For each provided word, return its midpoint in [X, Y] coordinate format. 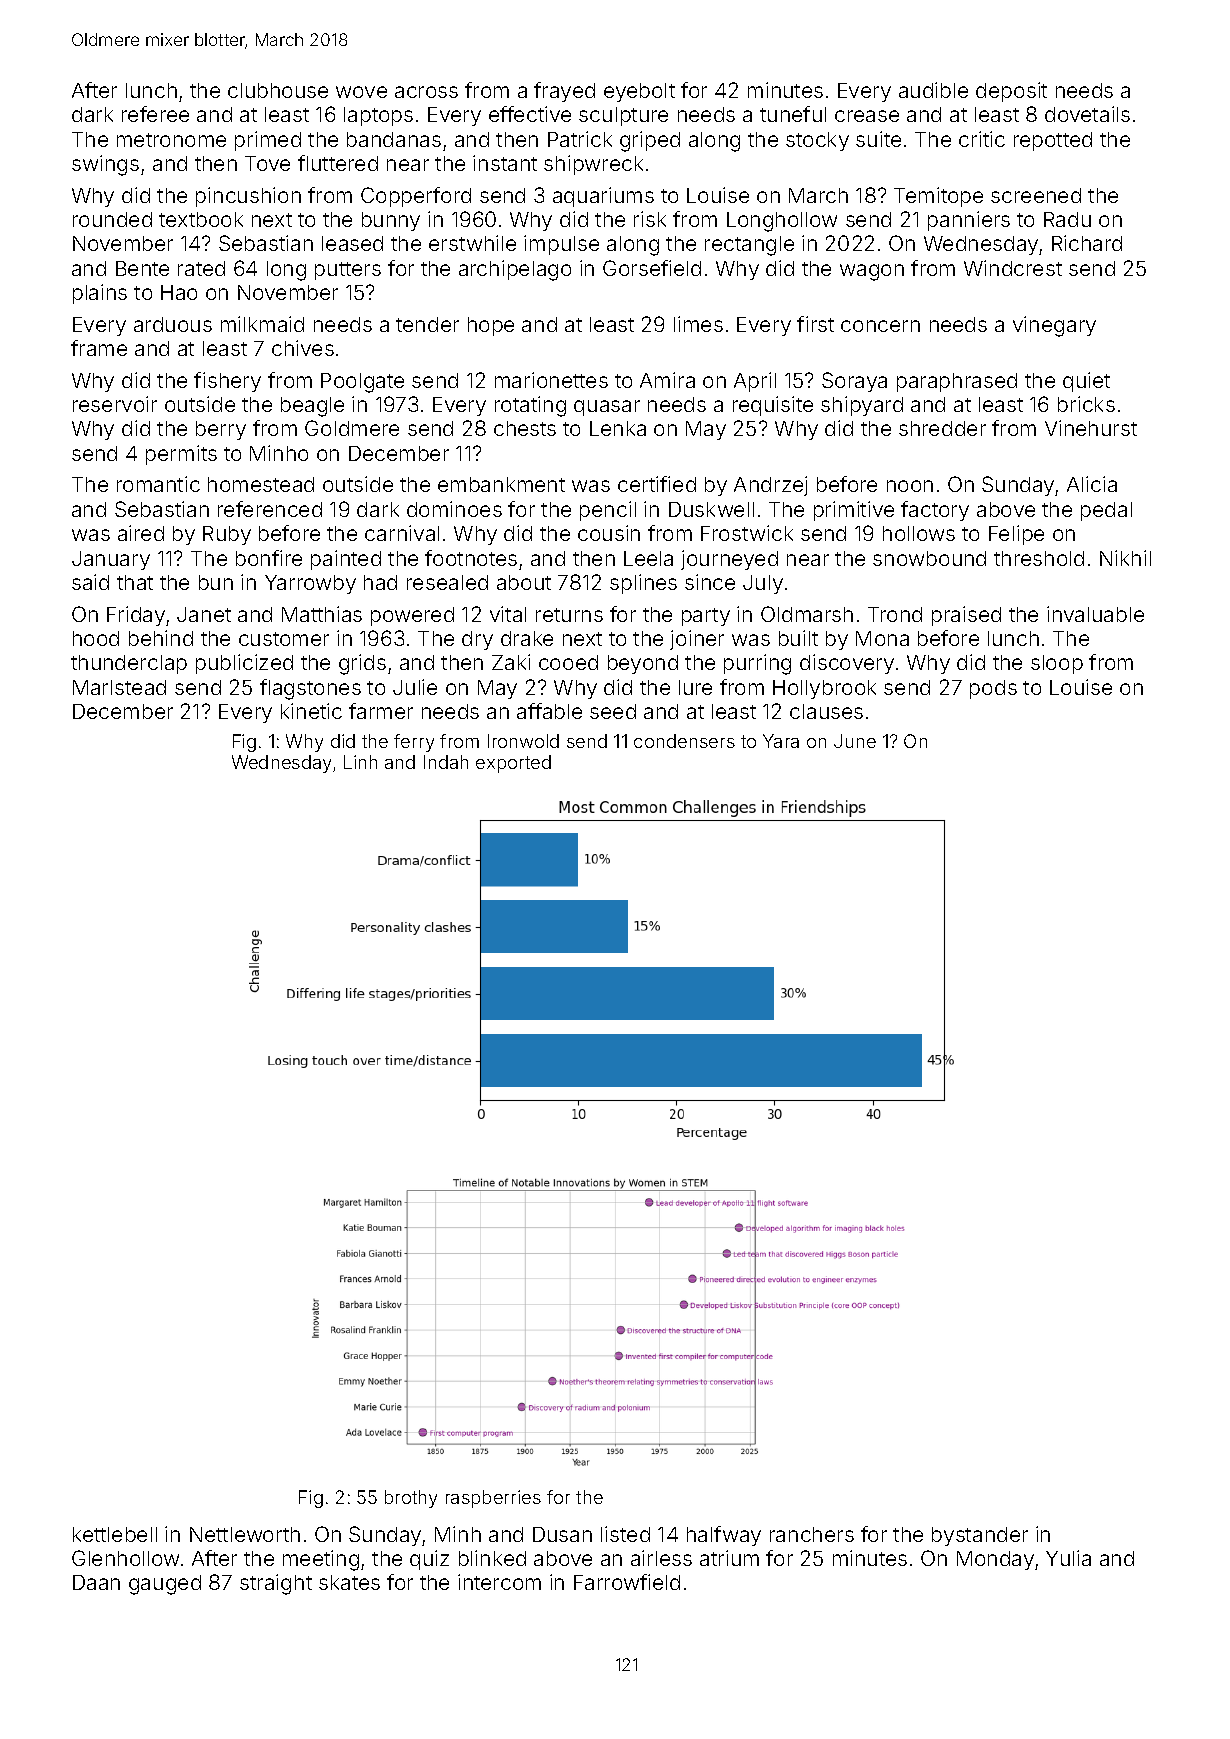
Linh [360, 762]
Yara [781, 741]
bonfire [269, 558]
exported [513, 764]
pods [993, 689]
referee [155, 114]
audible [933, 90]
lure [695, 687]
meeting [321, 1560]
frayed [564, 92]
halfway [724, 1536]
